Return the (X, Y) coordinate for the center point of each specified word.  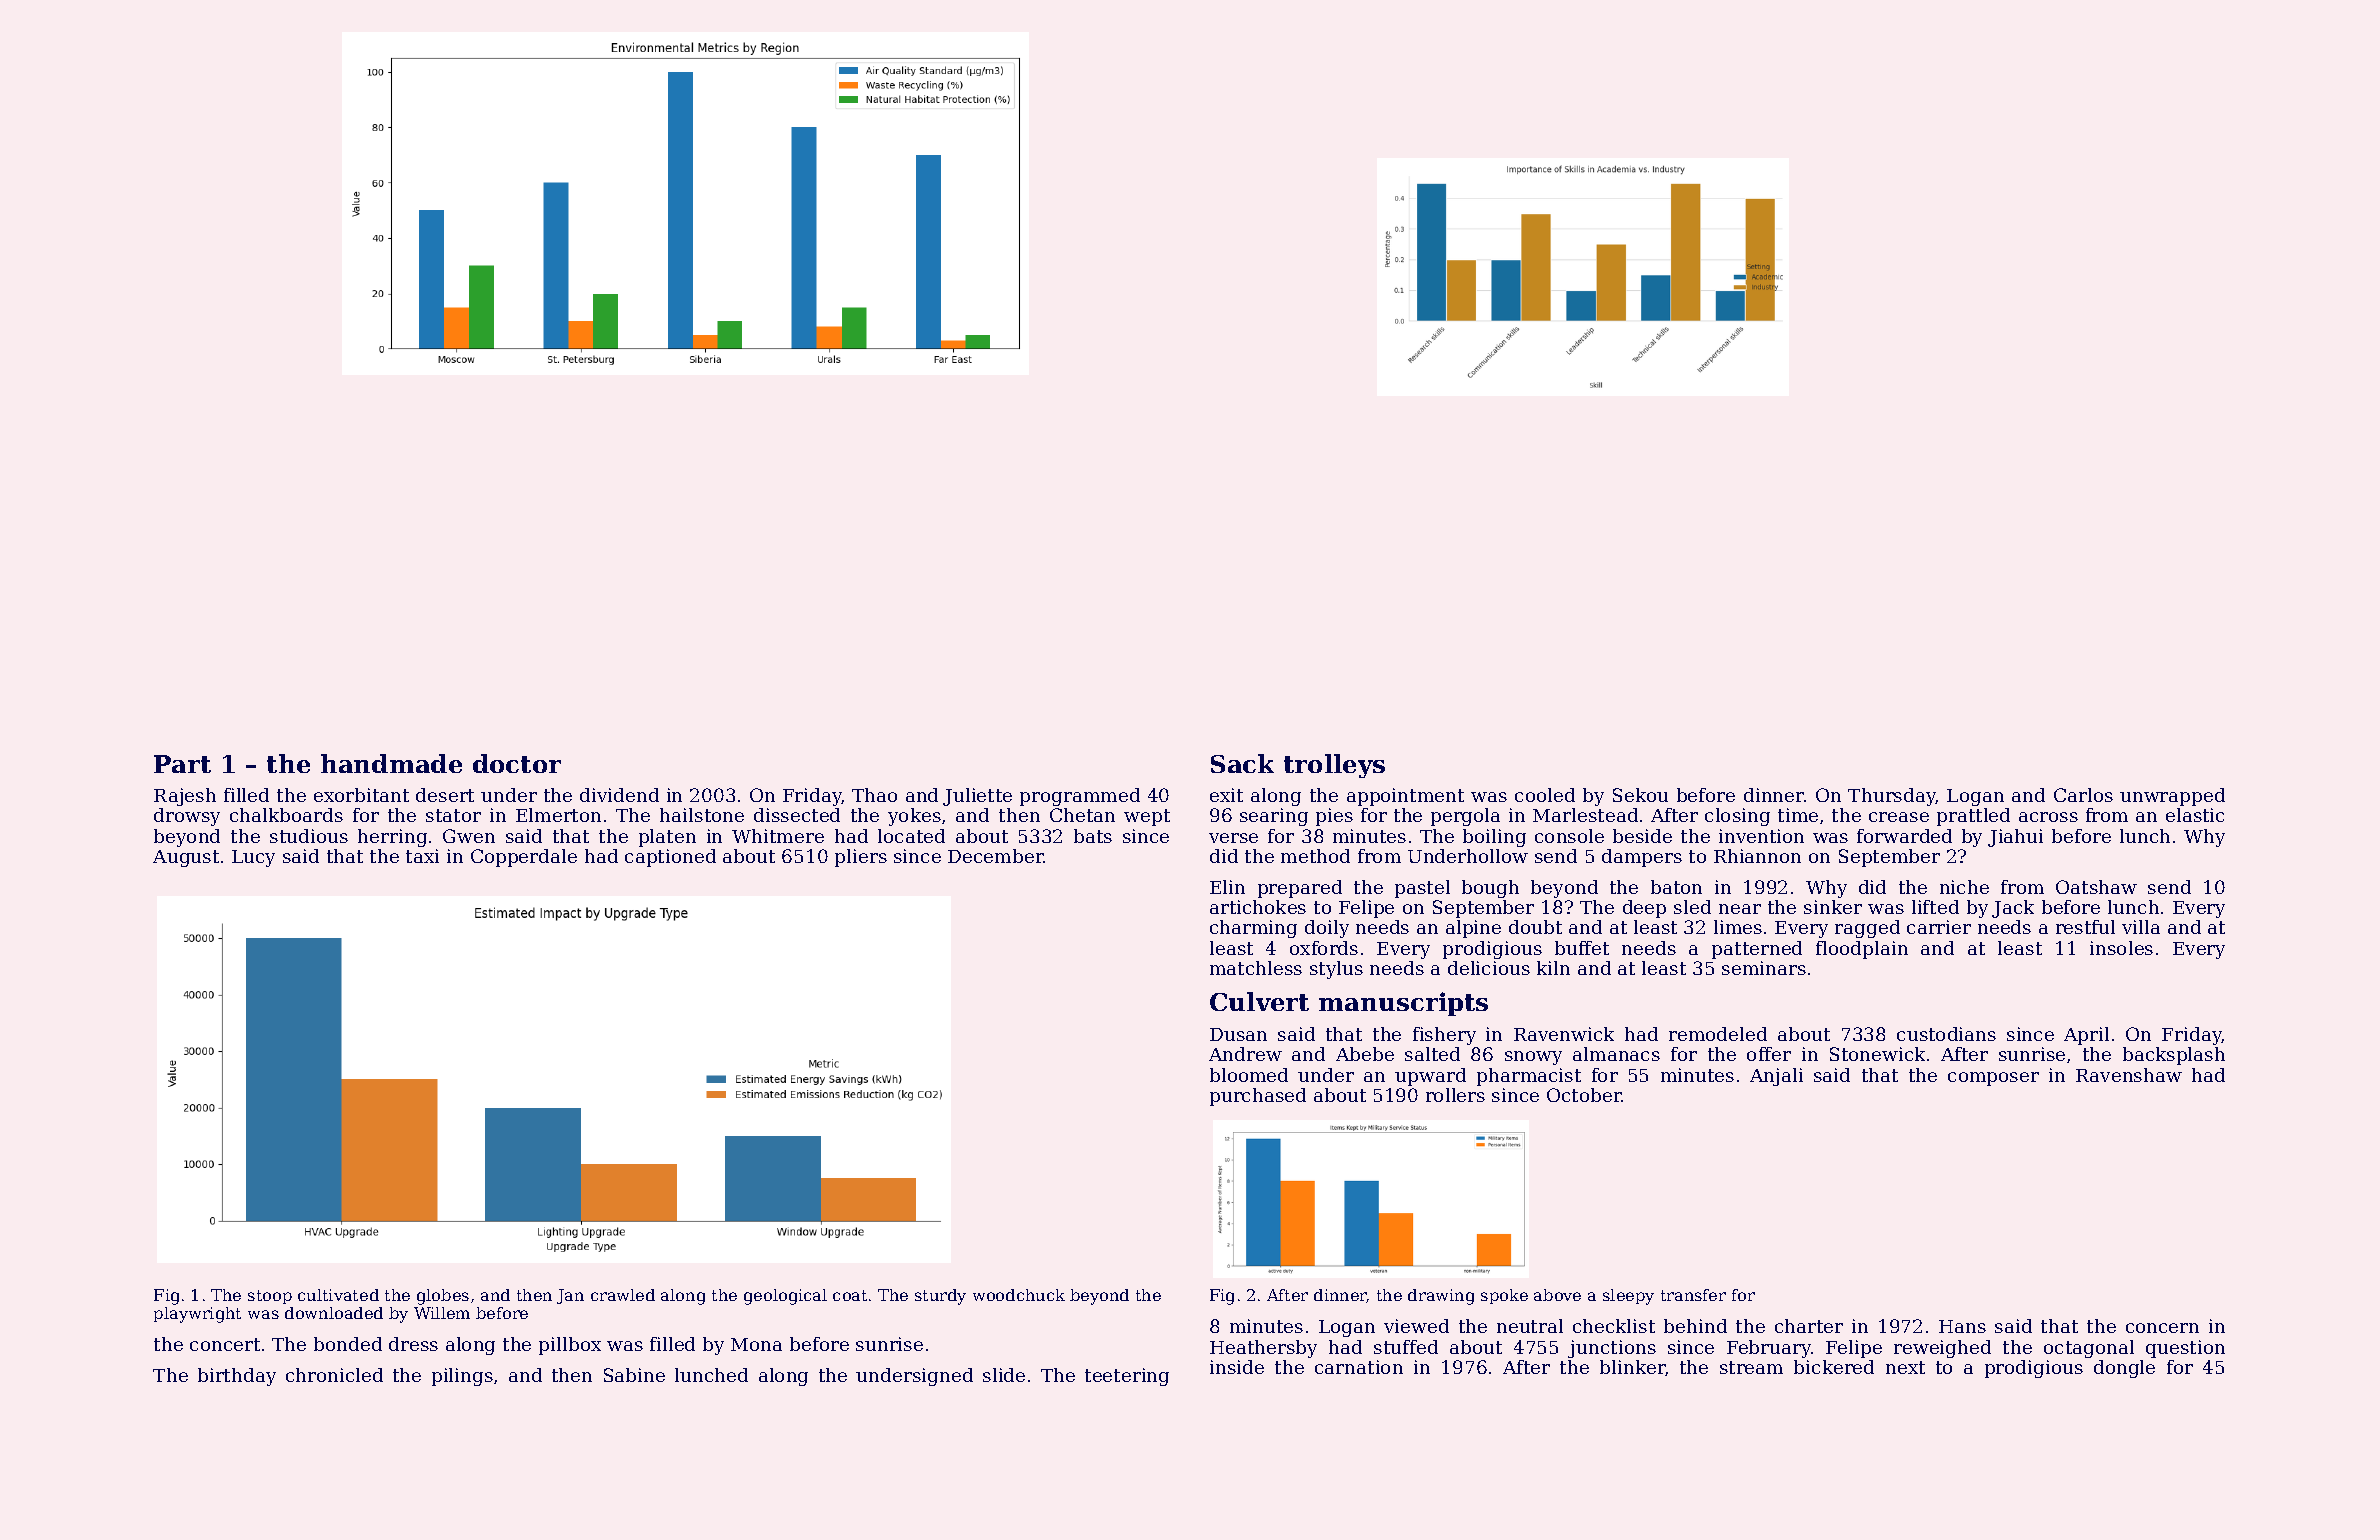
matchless (1256, 968)
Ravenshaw (2129, 1075)
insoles (2121, 948)
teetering (1127, 1377)
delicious (1489, 968)
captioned (670, 858)
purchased (1258, 1097)
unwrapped (2172, 797)
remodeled (1718, 1034)
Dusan (1238, 1034)
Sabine (634, 1375)
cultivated (338, 1295)
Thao (874, 795)
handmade (391, 763)
